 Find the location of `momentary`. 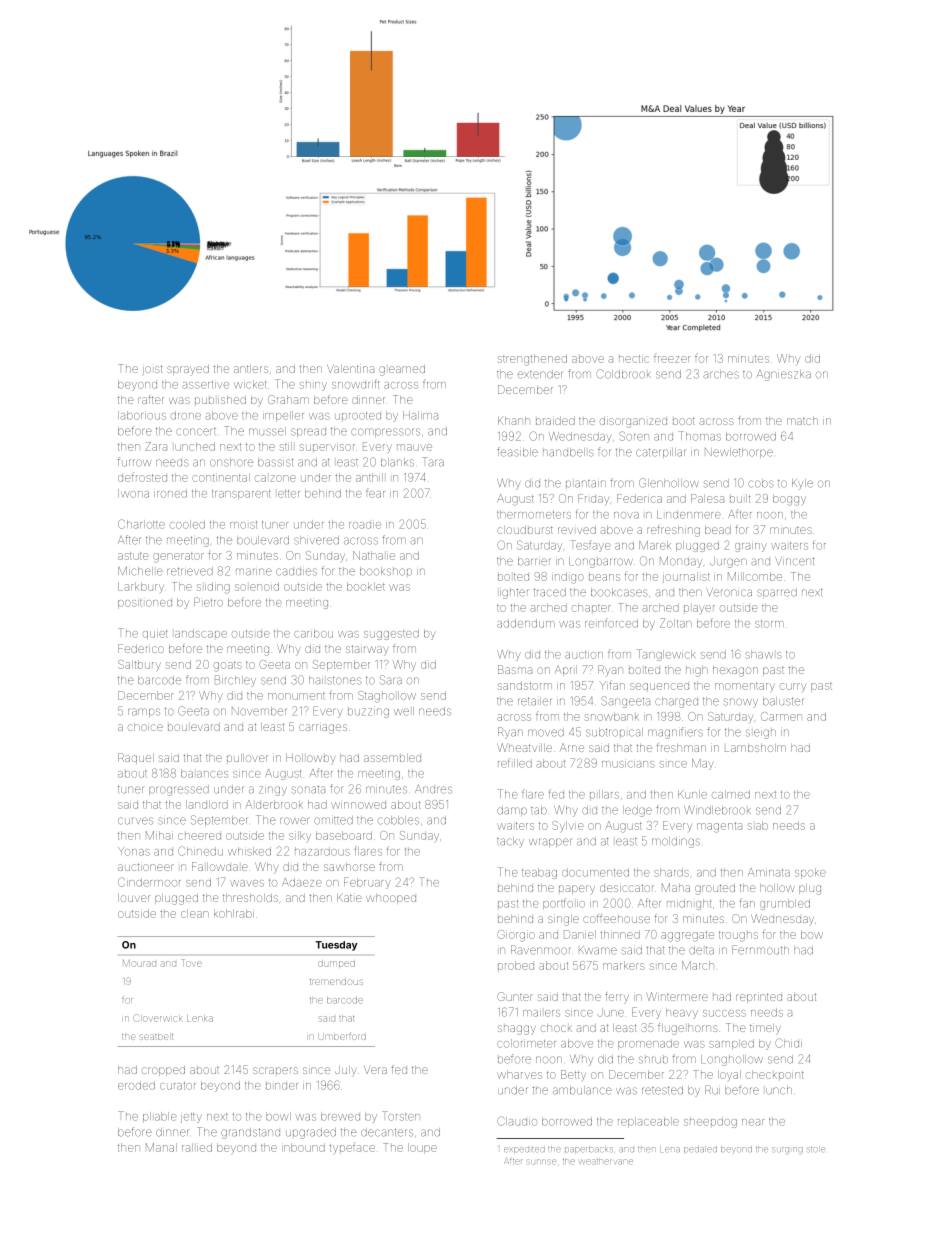

momentary is located at coordinates (745, 687).
